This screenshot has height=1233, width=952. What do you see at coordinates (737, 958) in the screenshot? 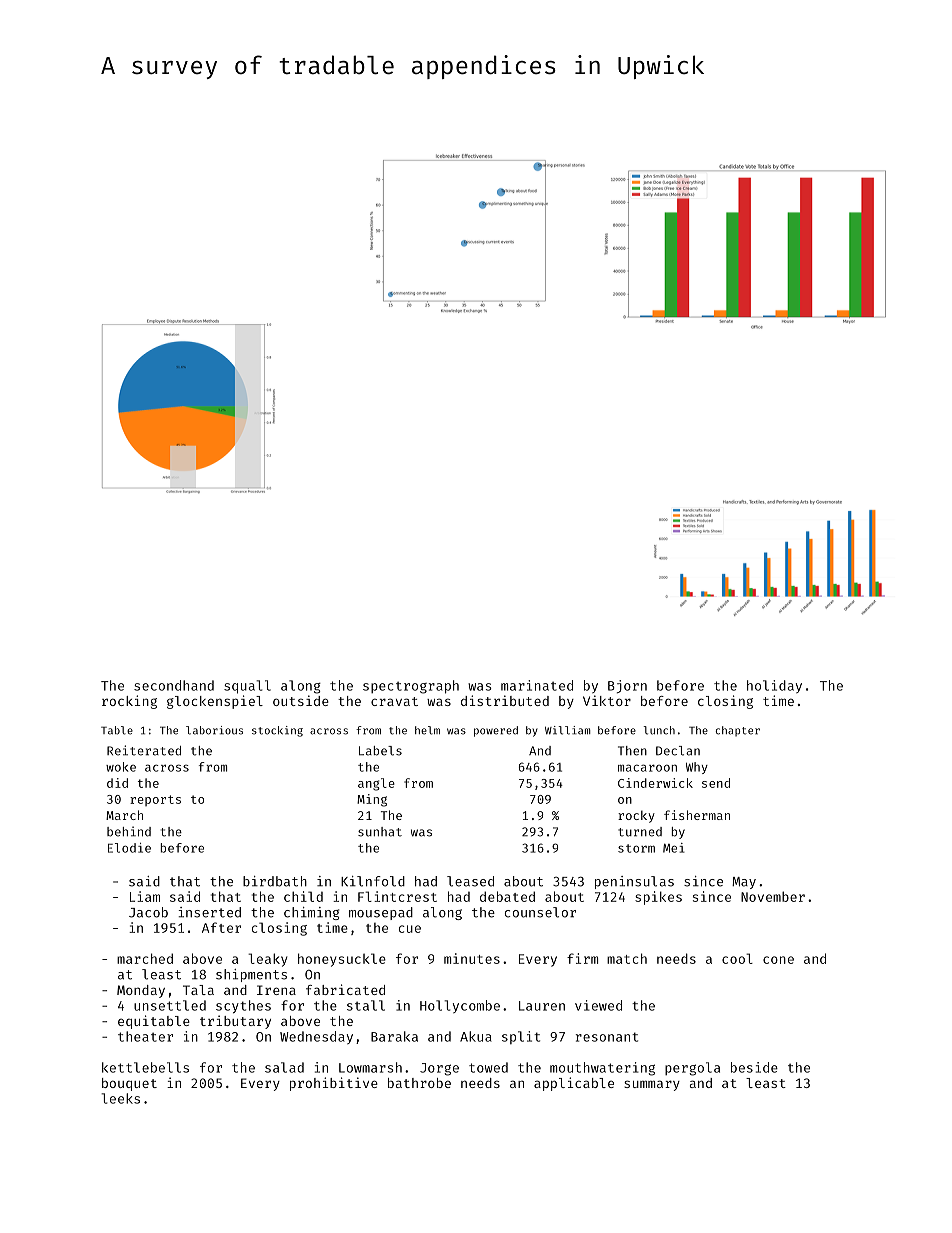
I see `cool` at bounding box center [737, 958].
